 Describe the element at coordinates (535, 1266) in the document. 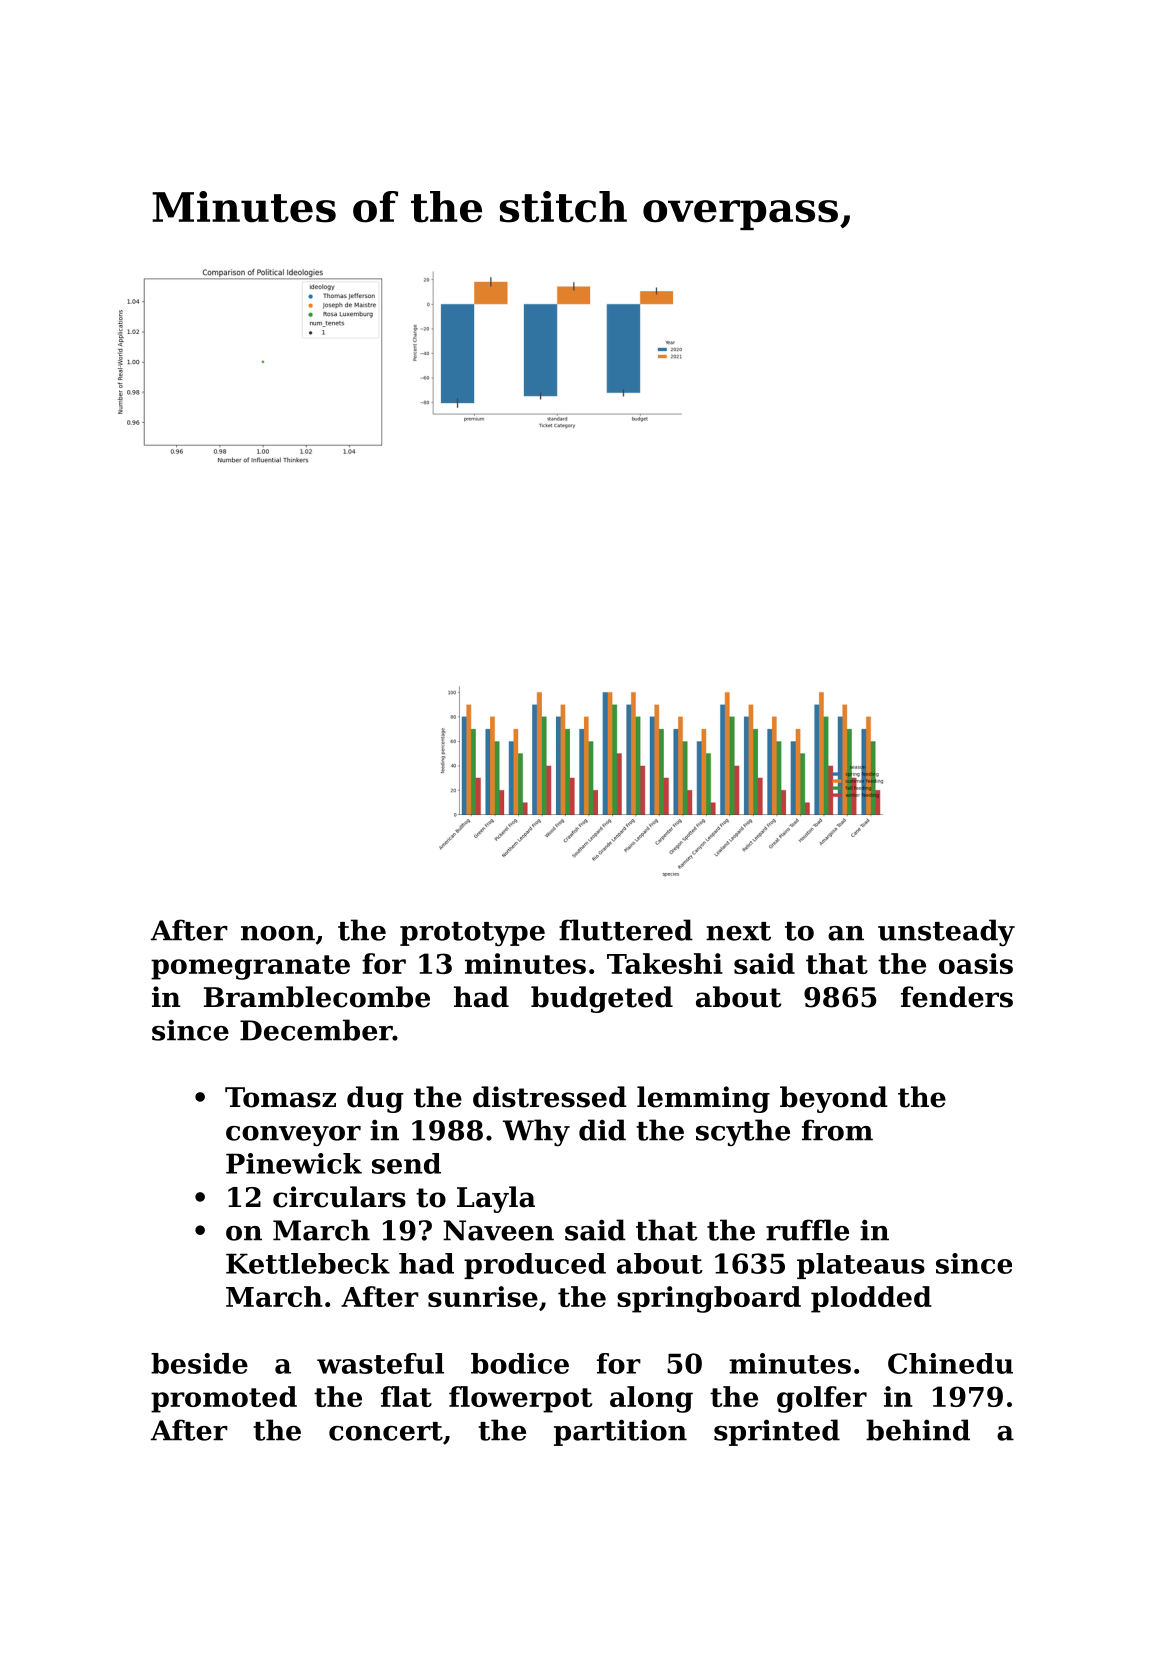

I see `produced` at that location.
